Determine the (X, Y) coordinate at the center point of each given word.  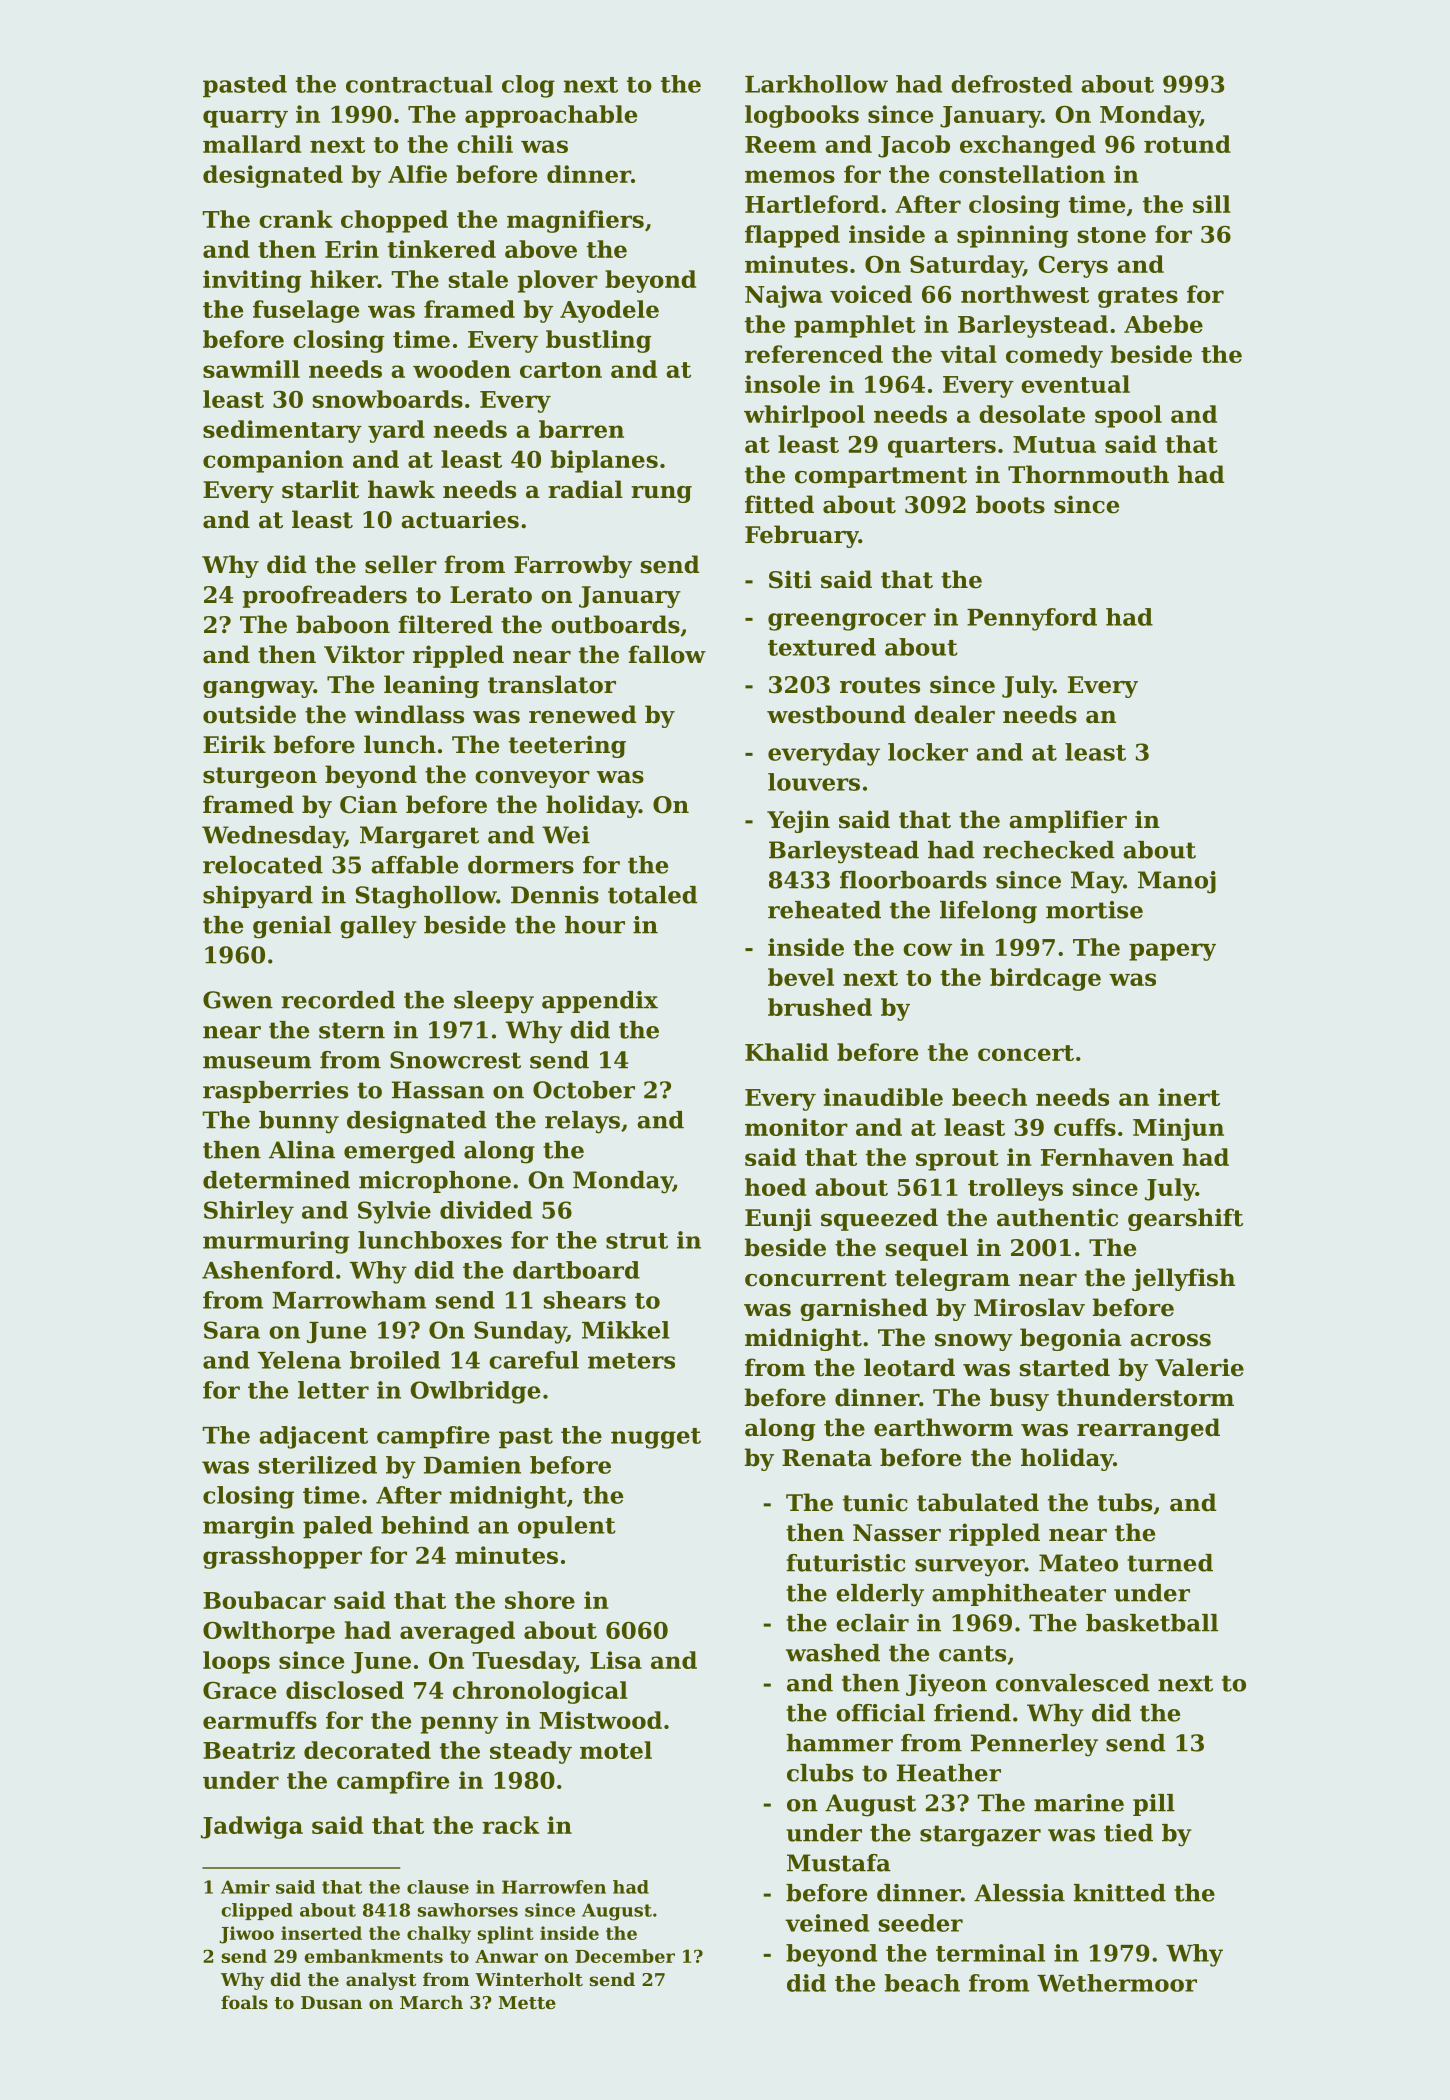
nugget (656, 1438)
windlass (409, 714)
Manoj (1177, 882)
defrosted (1011, 84)
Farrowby (573, 566)
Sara (232, 1330)
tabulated (978, 1502)
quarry (245, 119)
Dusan (331, 2002)
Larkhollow (816, 84)
